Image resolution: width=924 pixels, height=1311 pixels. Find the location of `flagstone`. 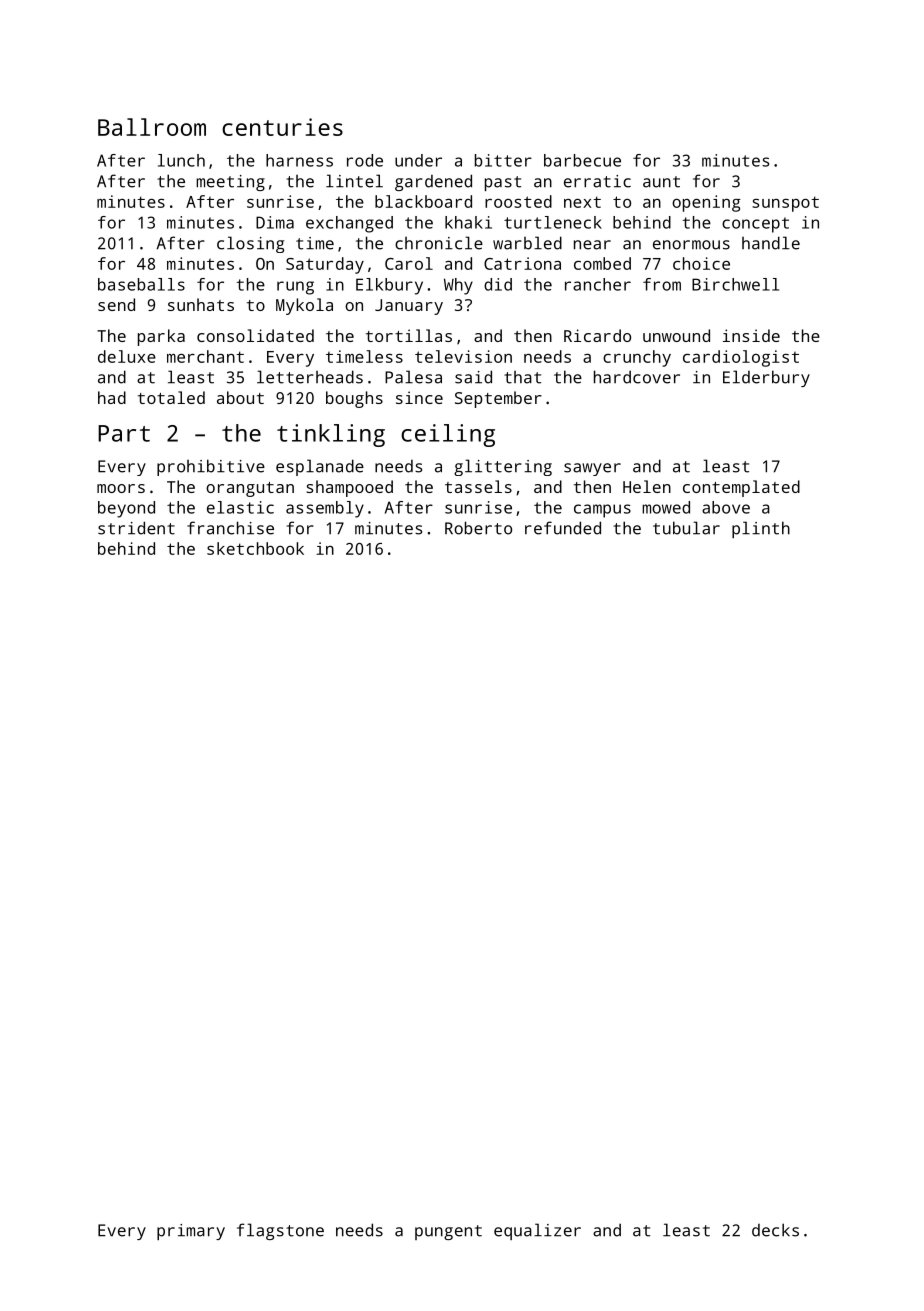

flagstone is located at coordinates (280, 1231).
